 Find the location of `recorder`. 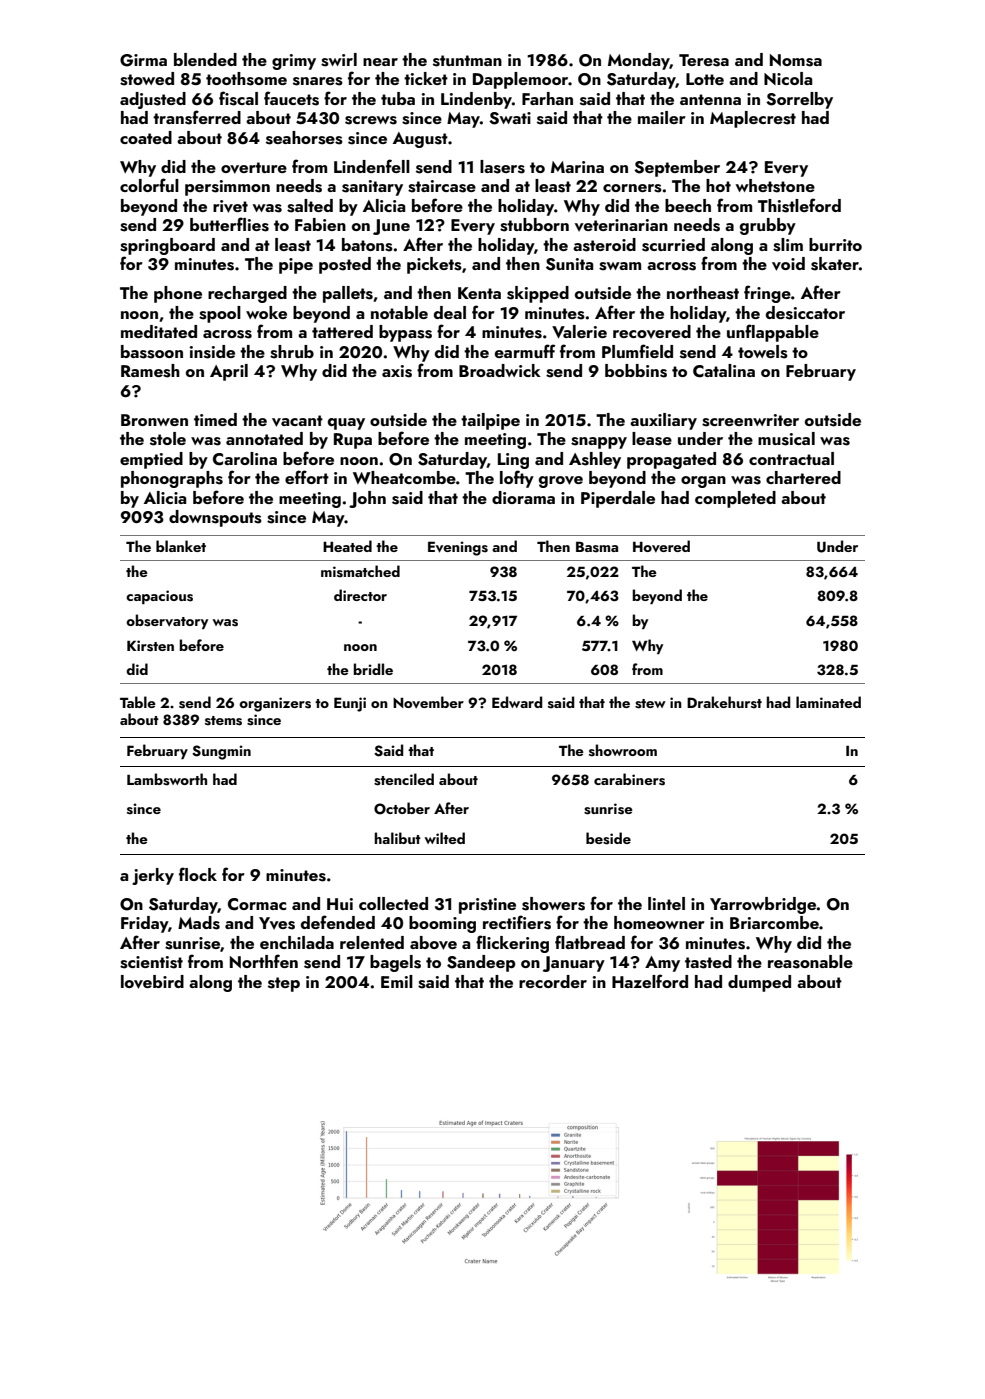

recorder is located at coordinates (553, 981).
